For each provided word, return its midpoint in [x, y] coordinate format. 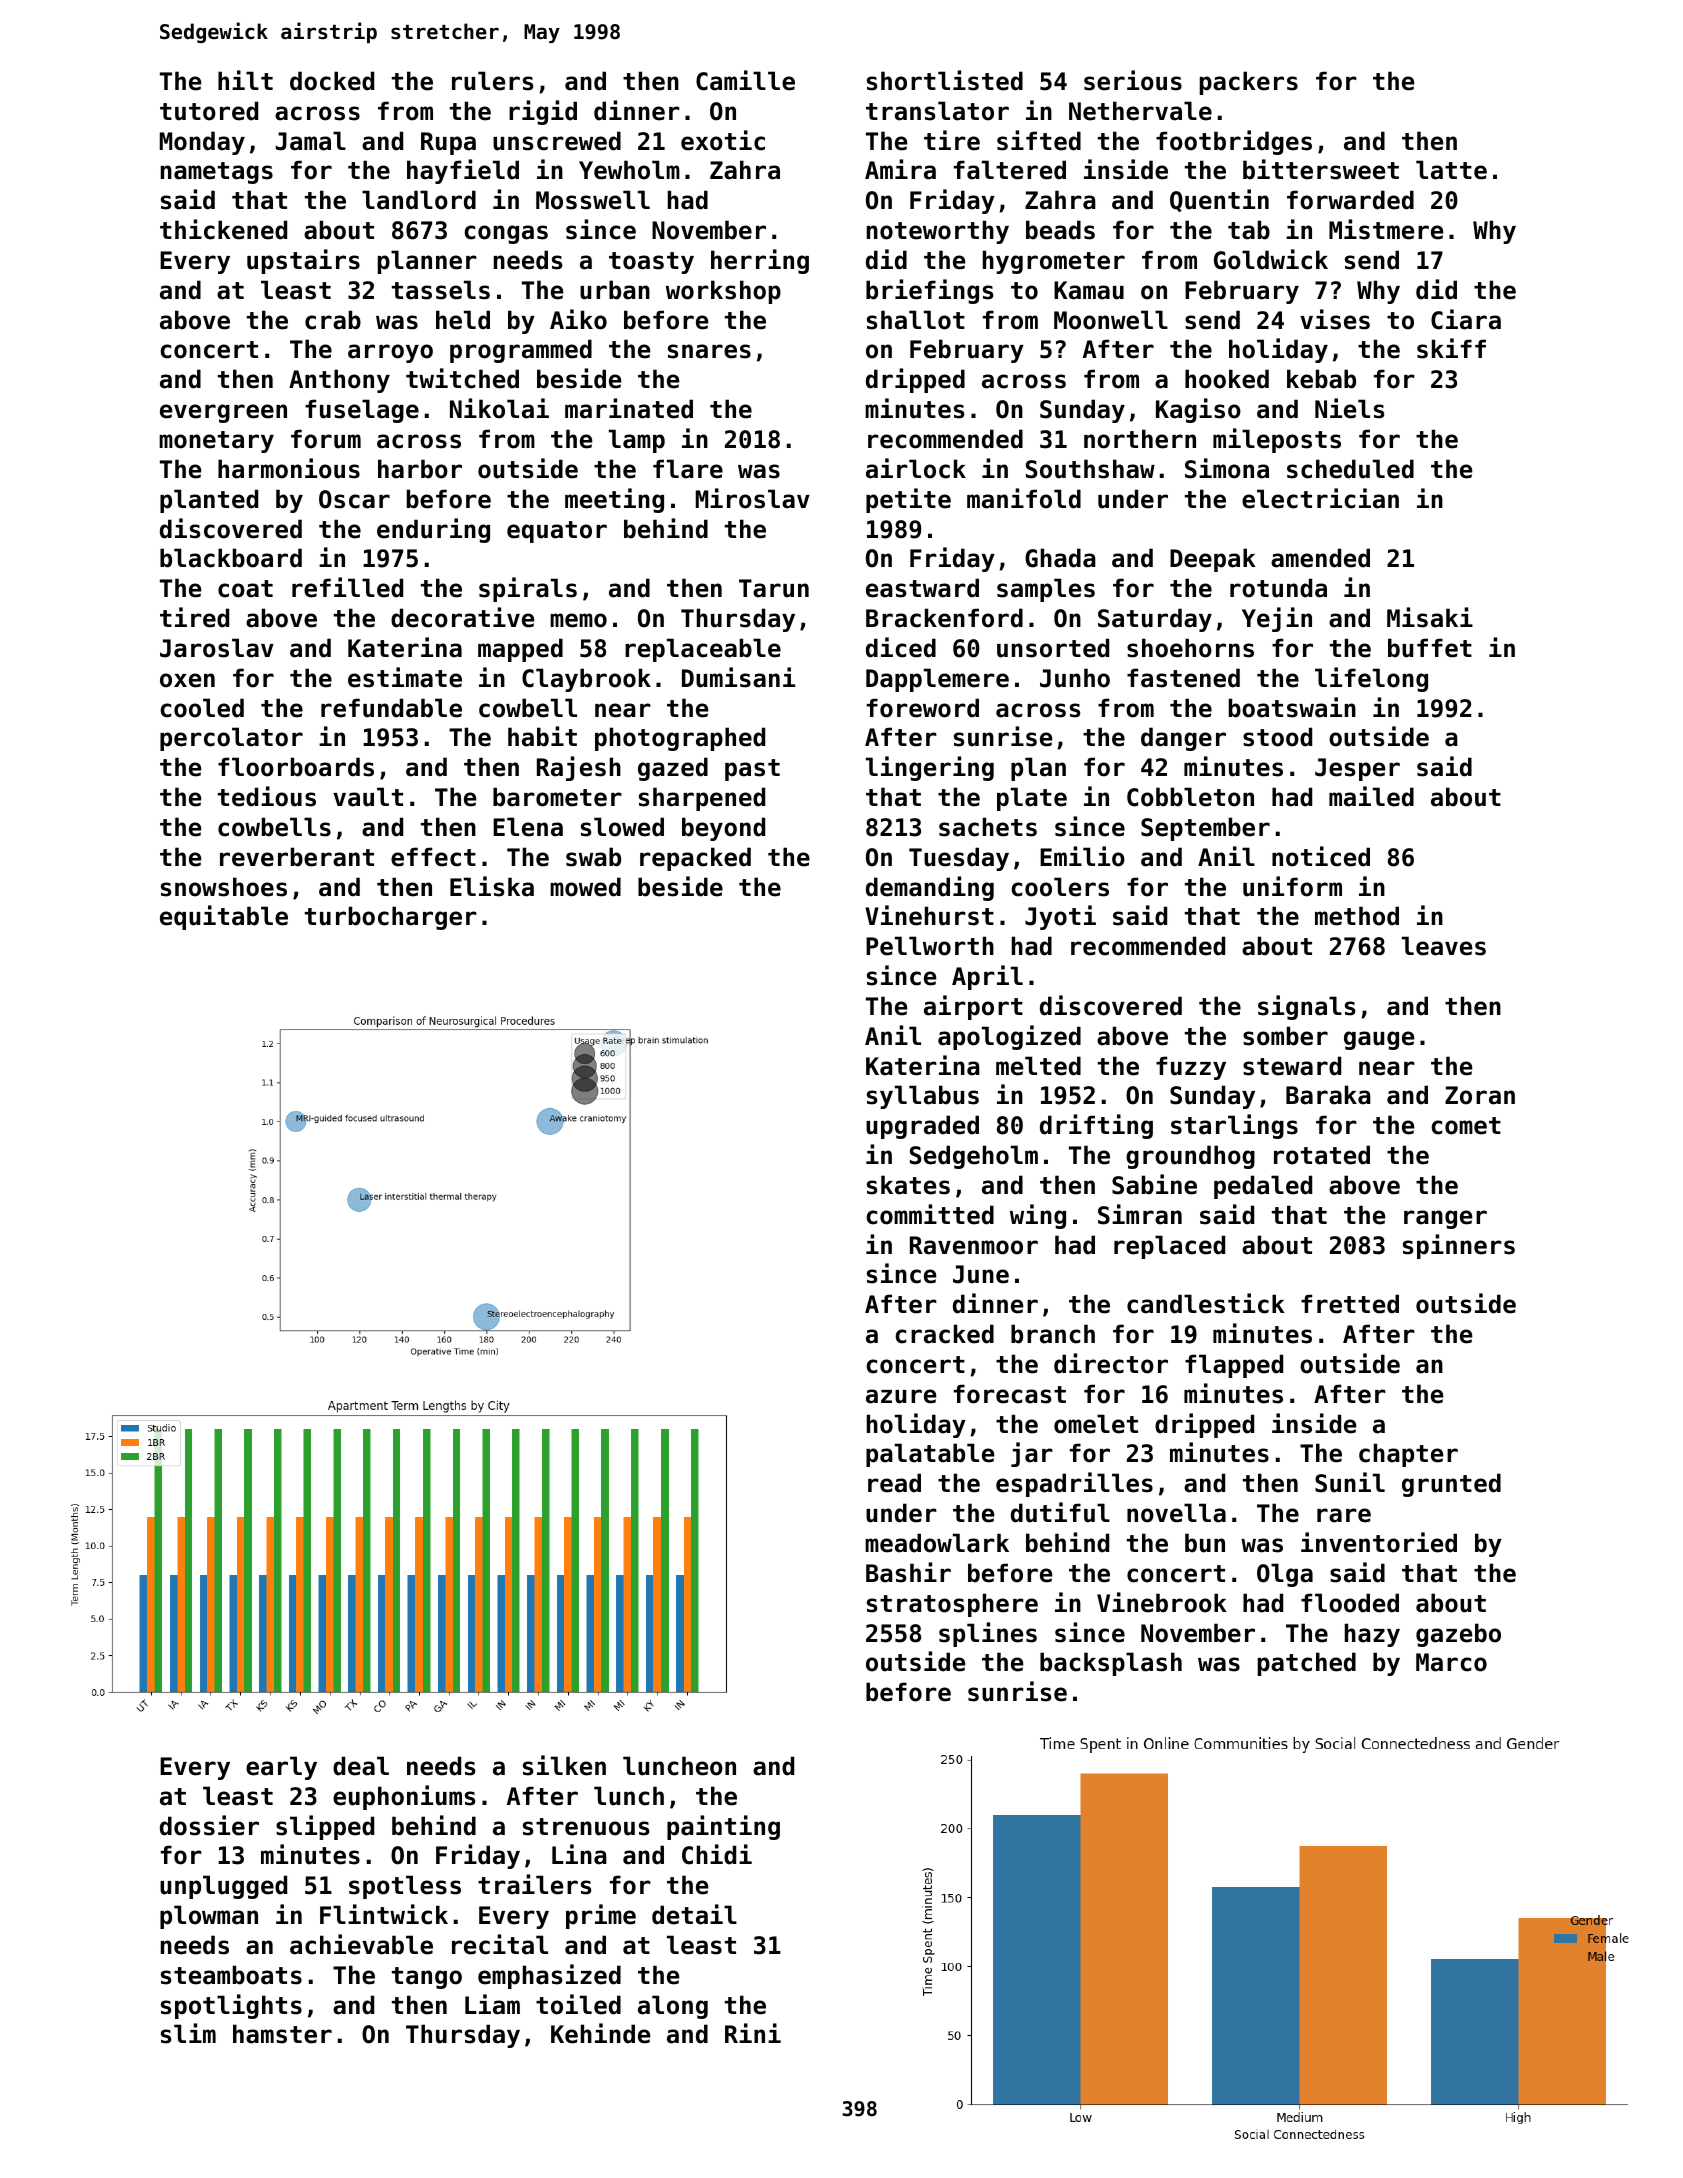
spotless [405, 1887]
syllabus [923, 1097]
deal [361, 1766]
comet [1466, 1126]
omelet [1096, 1424]
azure [901, 1396]
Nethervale [1140, 111]
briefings [930, 291]
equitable [224, 917]
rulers [493, 81]
